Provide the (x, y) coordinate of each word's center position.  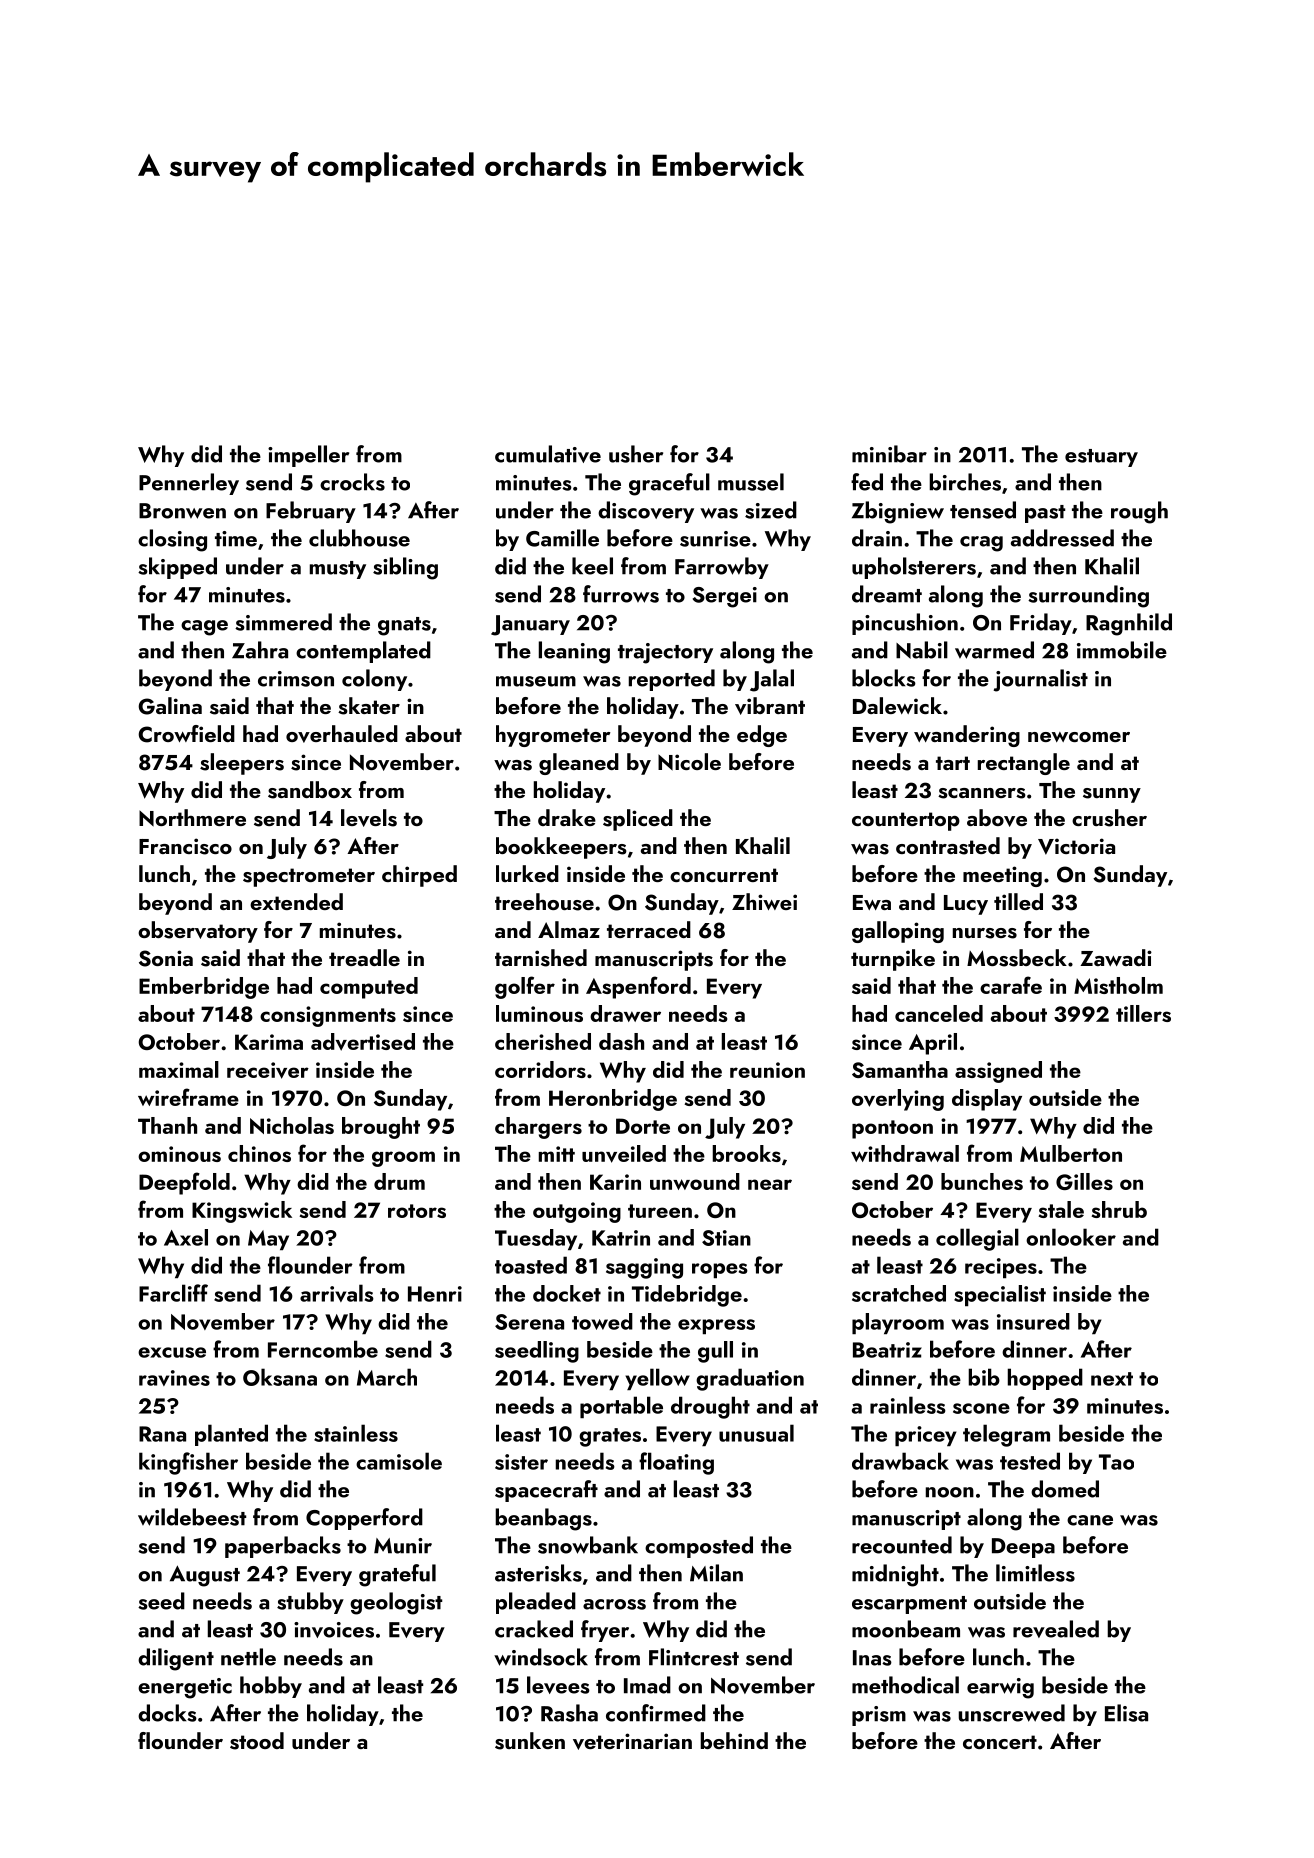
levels (369, 818)
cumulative (548, 454)
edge (762, 736)
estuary (1101, 458)
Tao (1116, 1462)
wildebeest (192, 1517)
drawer (625, 1013)
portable (621, 1407)
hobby (271, 1687)
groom (403, 1159)
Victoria (1076, 846)
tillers (1143, 1013)
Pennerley (189, 484)
